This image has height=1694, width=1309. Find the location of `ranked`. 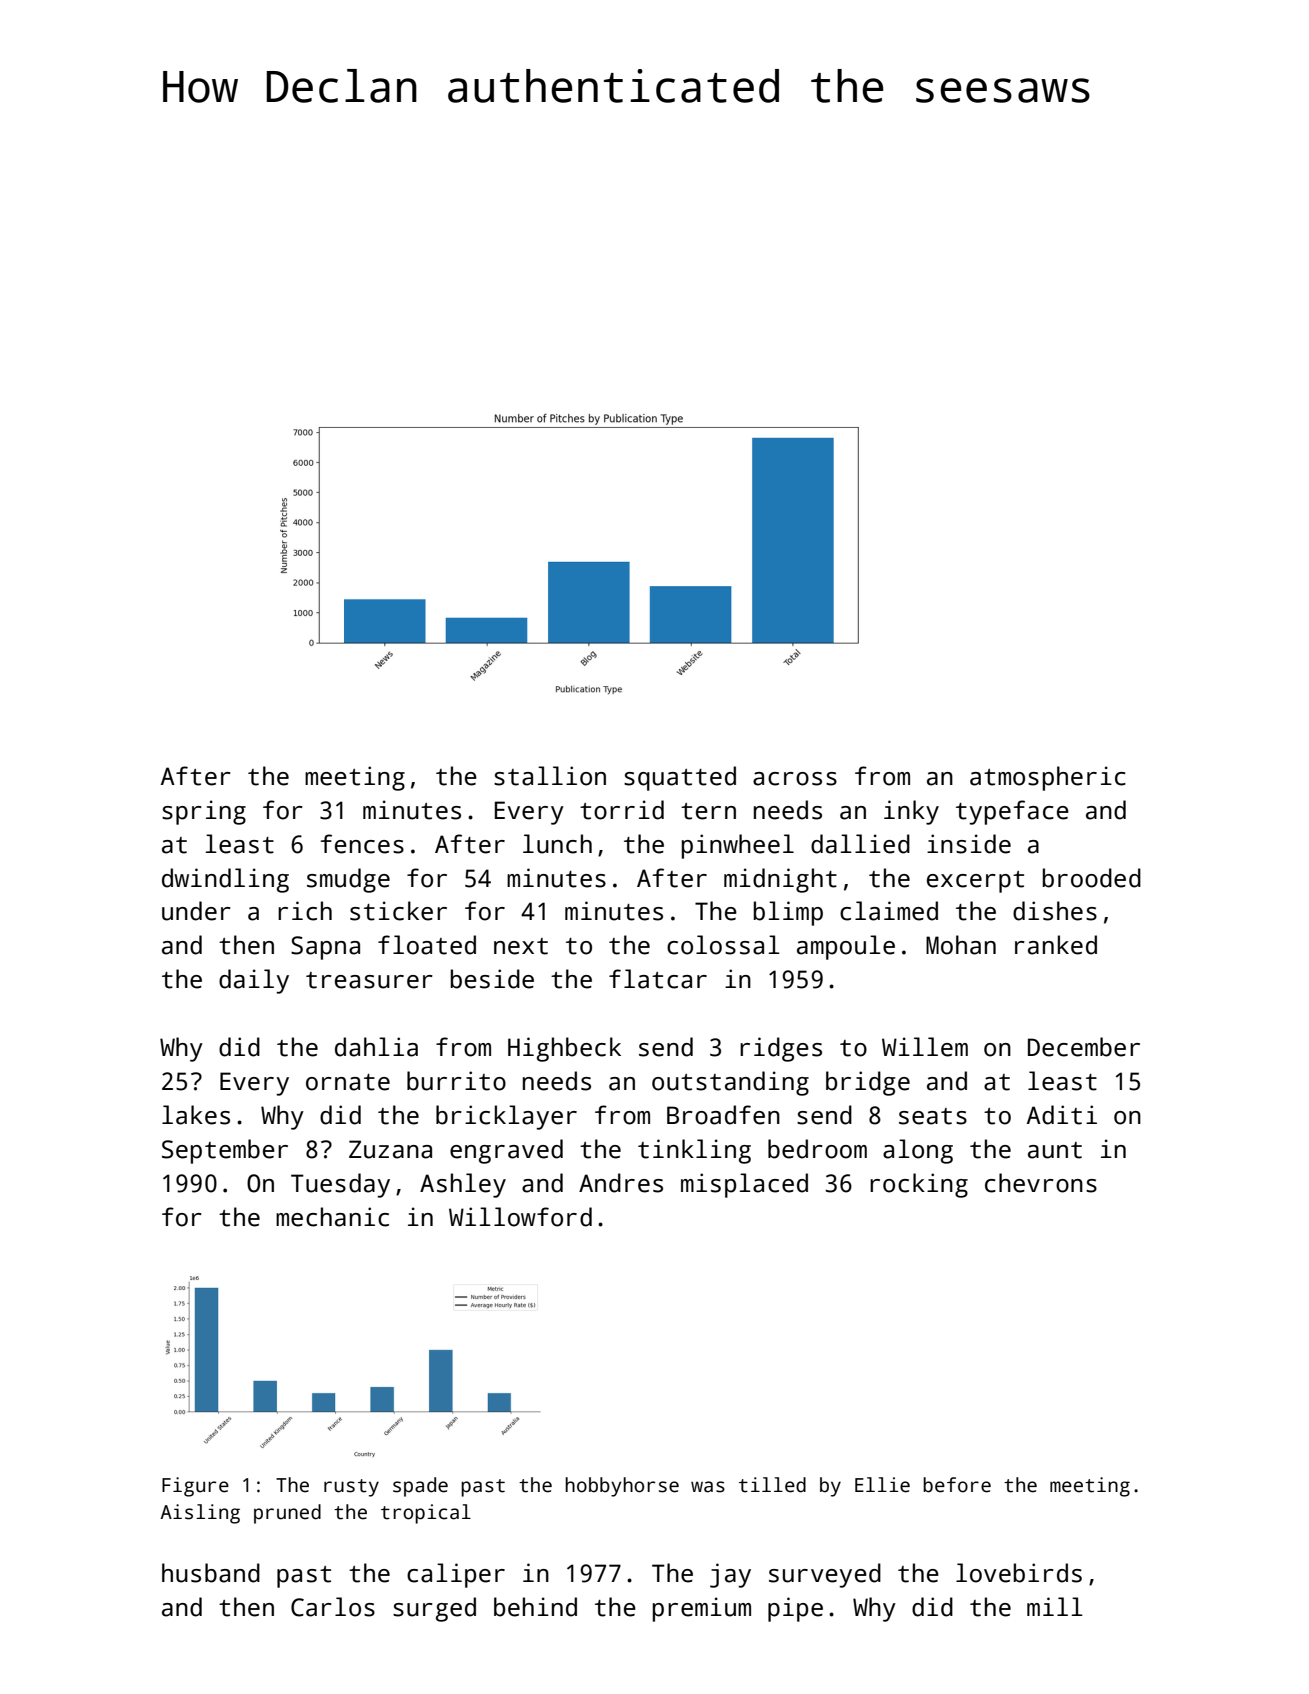

ranked is located at coordinates (1056, 945).
